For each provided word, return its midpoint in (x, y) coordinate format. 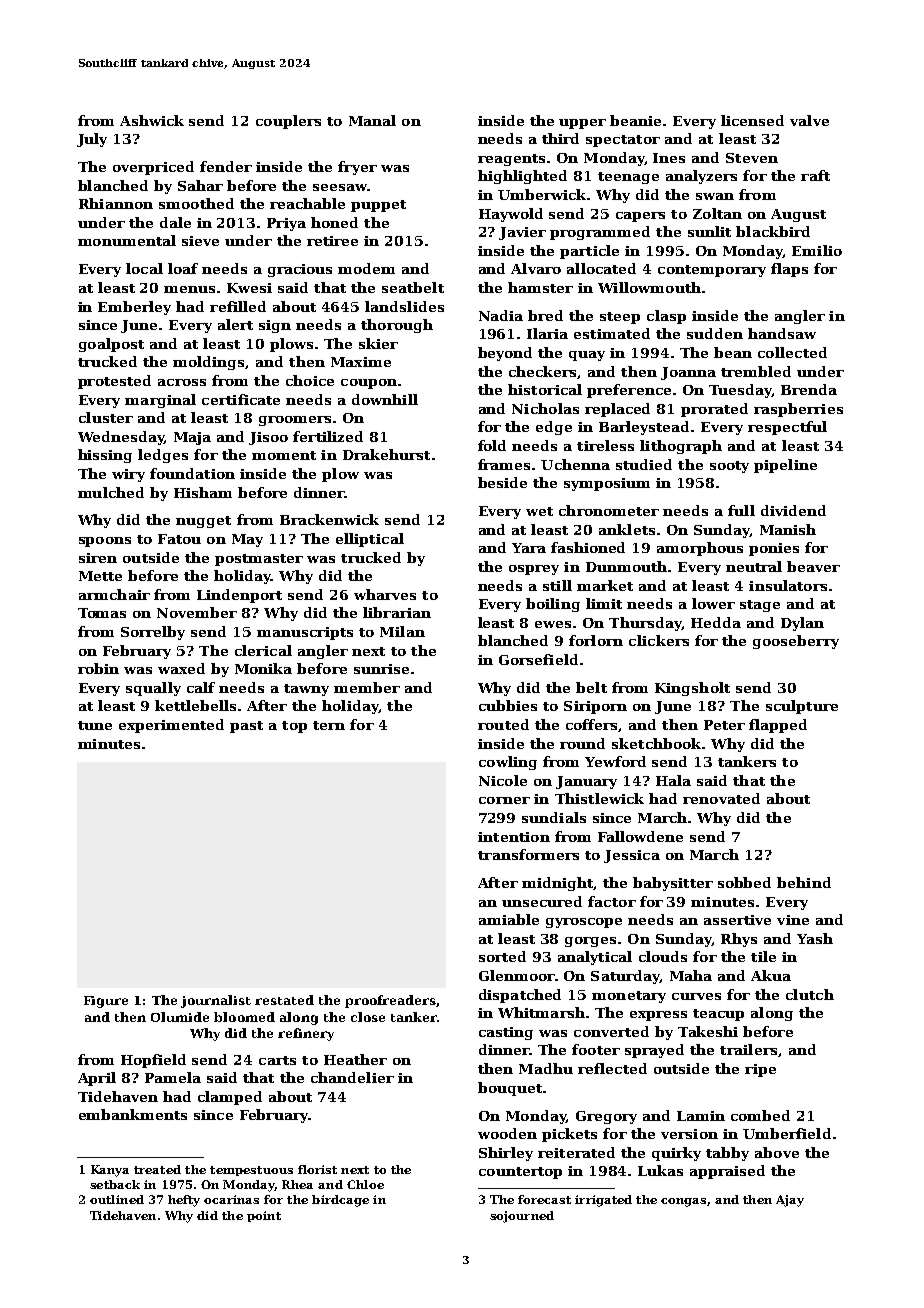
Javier (522, 233)
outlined (117, 1199)
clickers (659, 640)
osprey (534, 570)
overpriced (153, 168)
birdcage (340, 1201)
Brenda (809, 389)
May (247, 540)
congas (683, 1202)
